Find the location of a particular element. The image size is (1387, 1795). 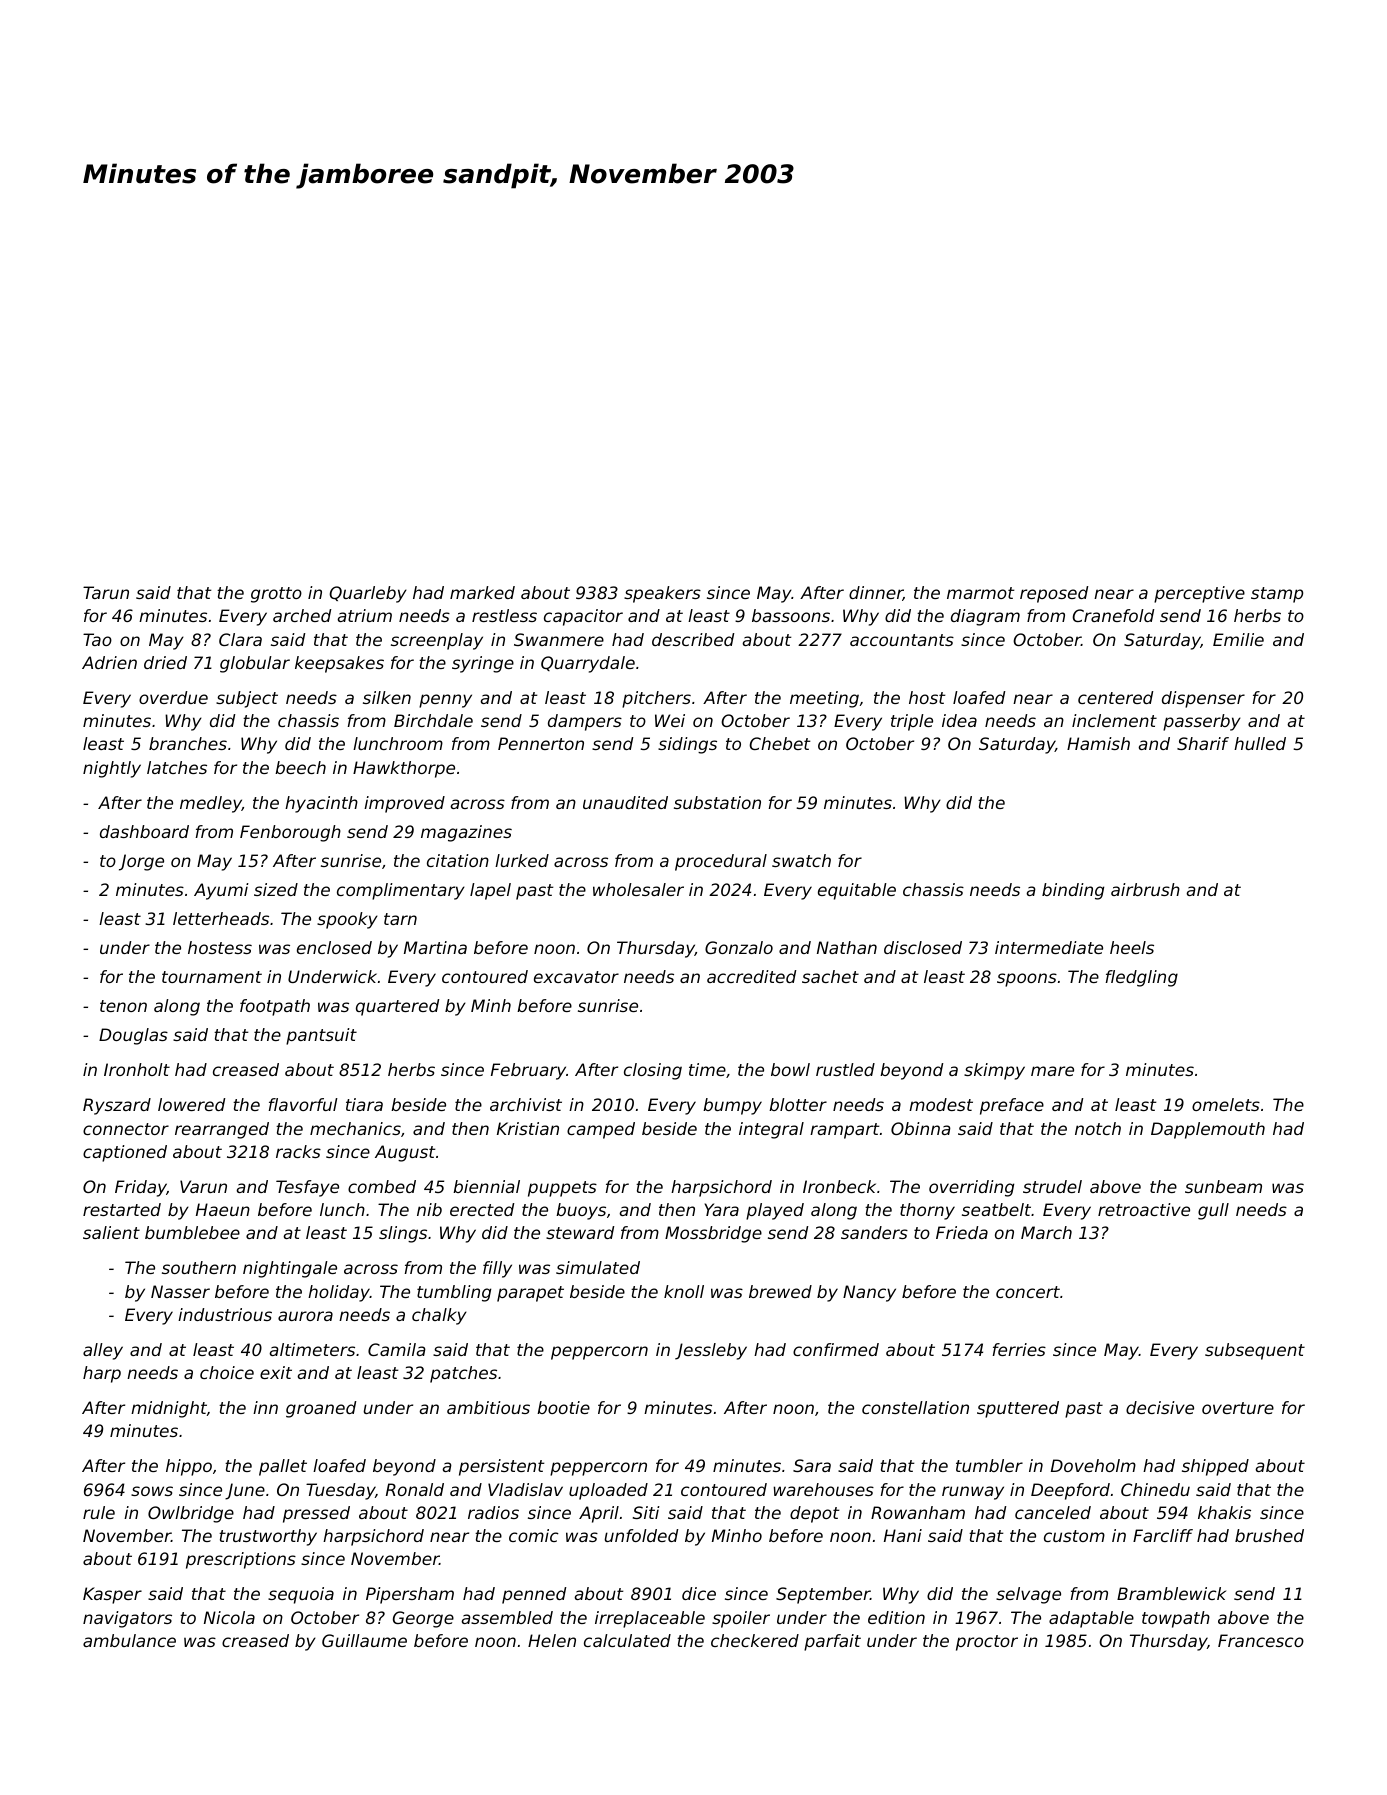

dinner is located at coordinates (876, 593).
